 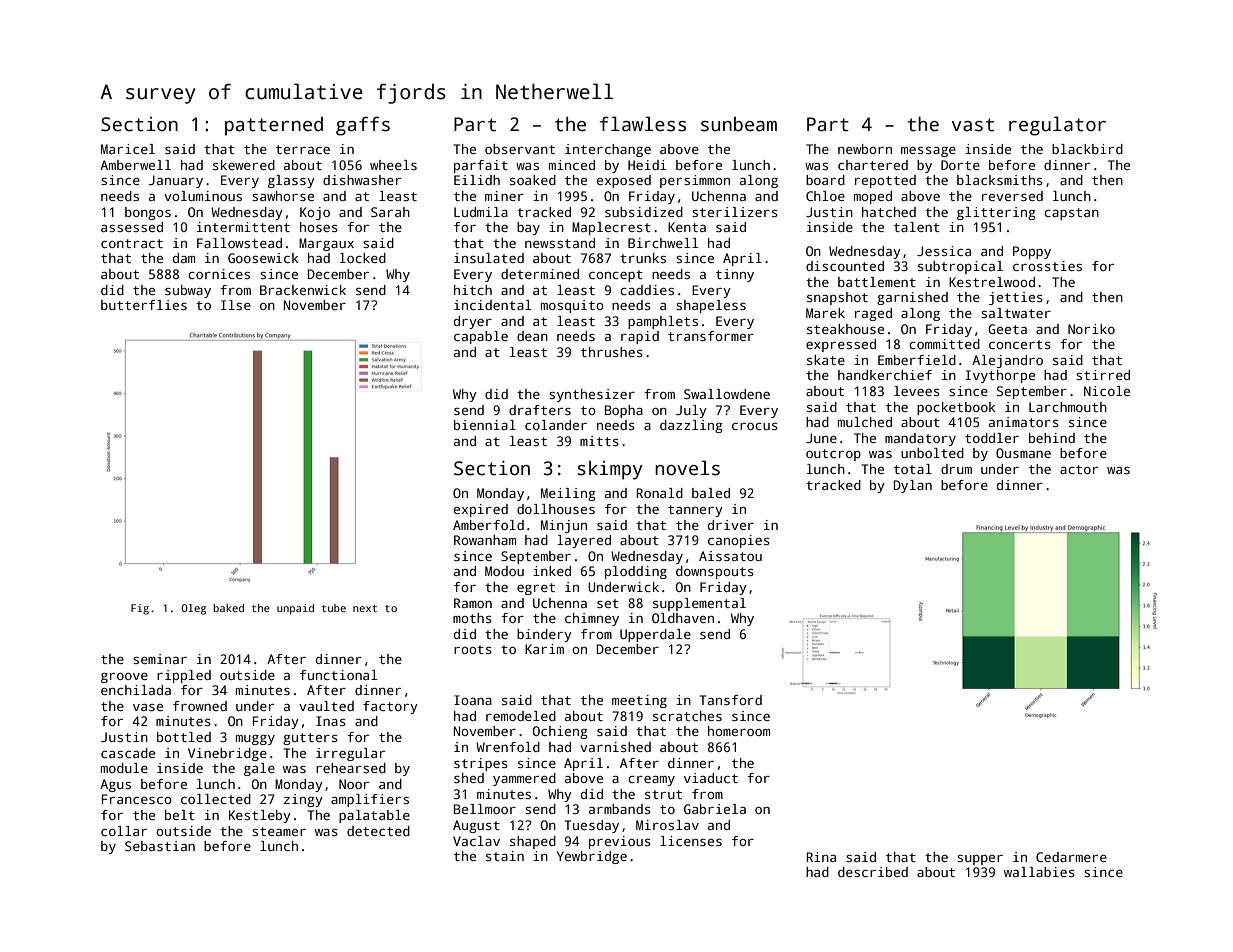 I want to click on handkerchief, so click(x=885, y=375).
